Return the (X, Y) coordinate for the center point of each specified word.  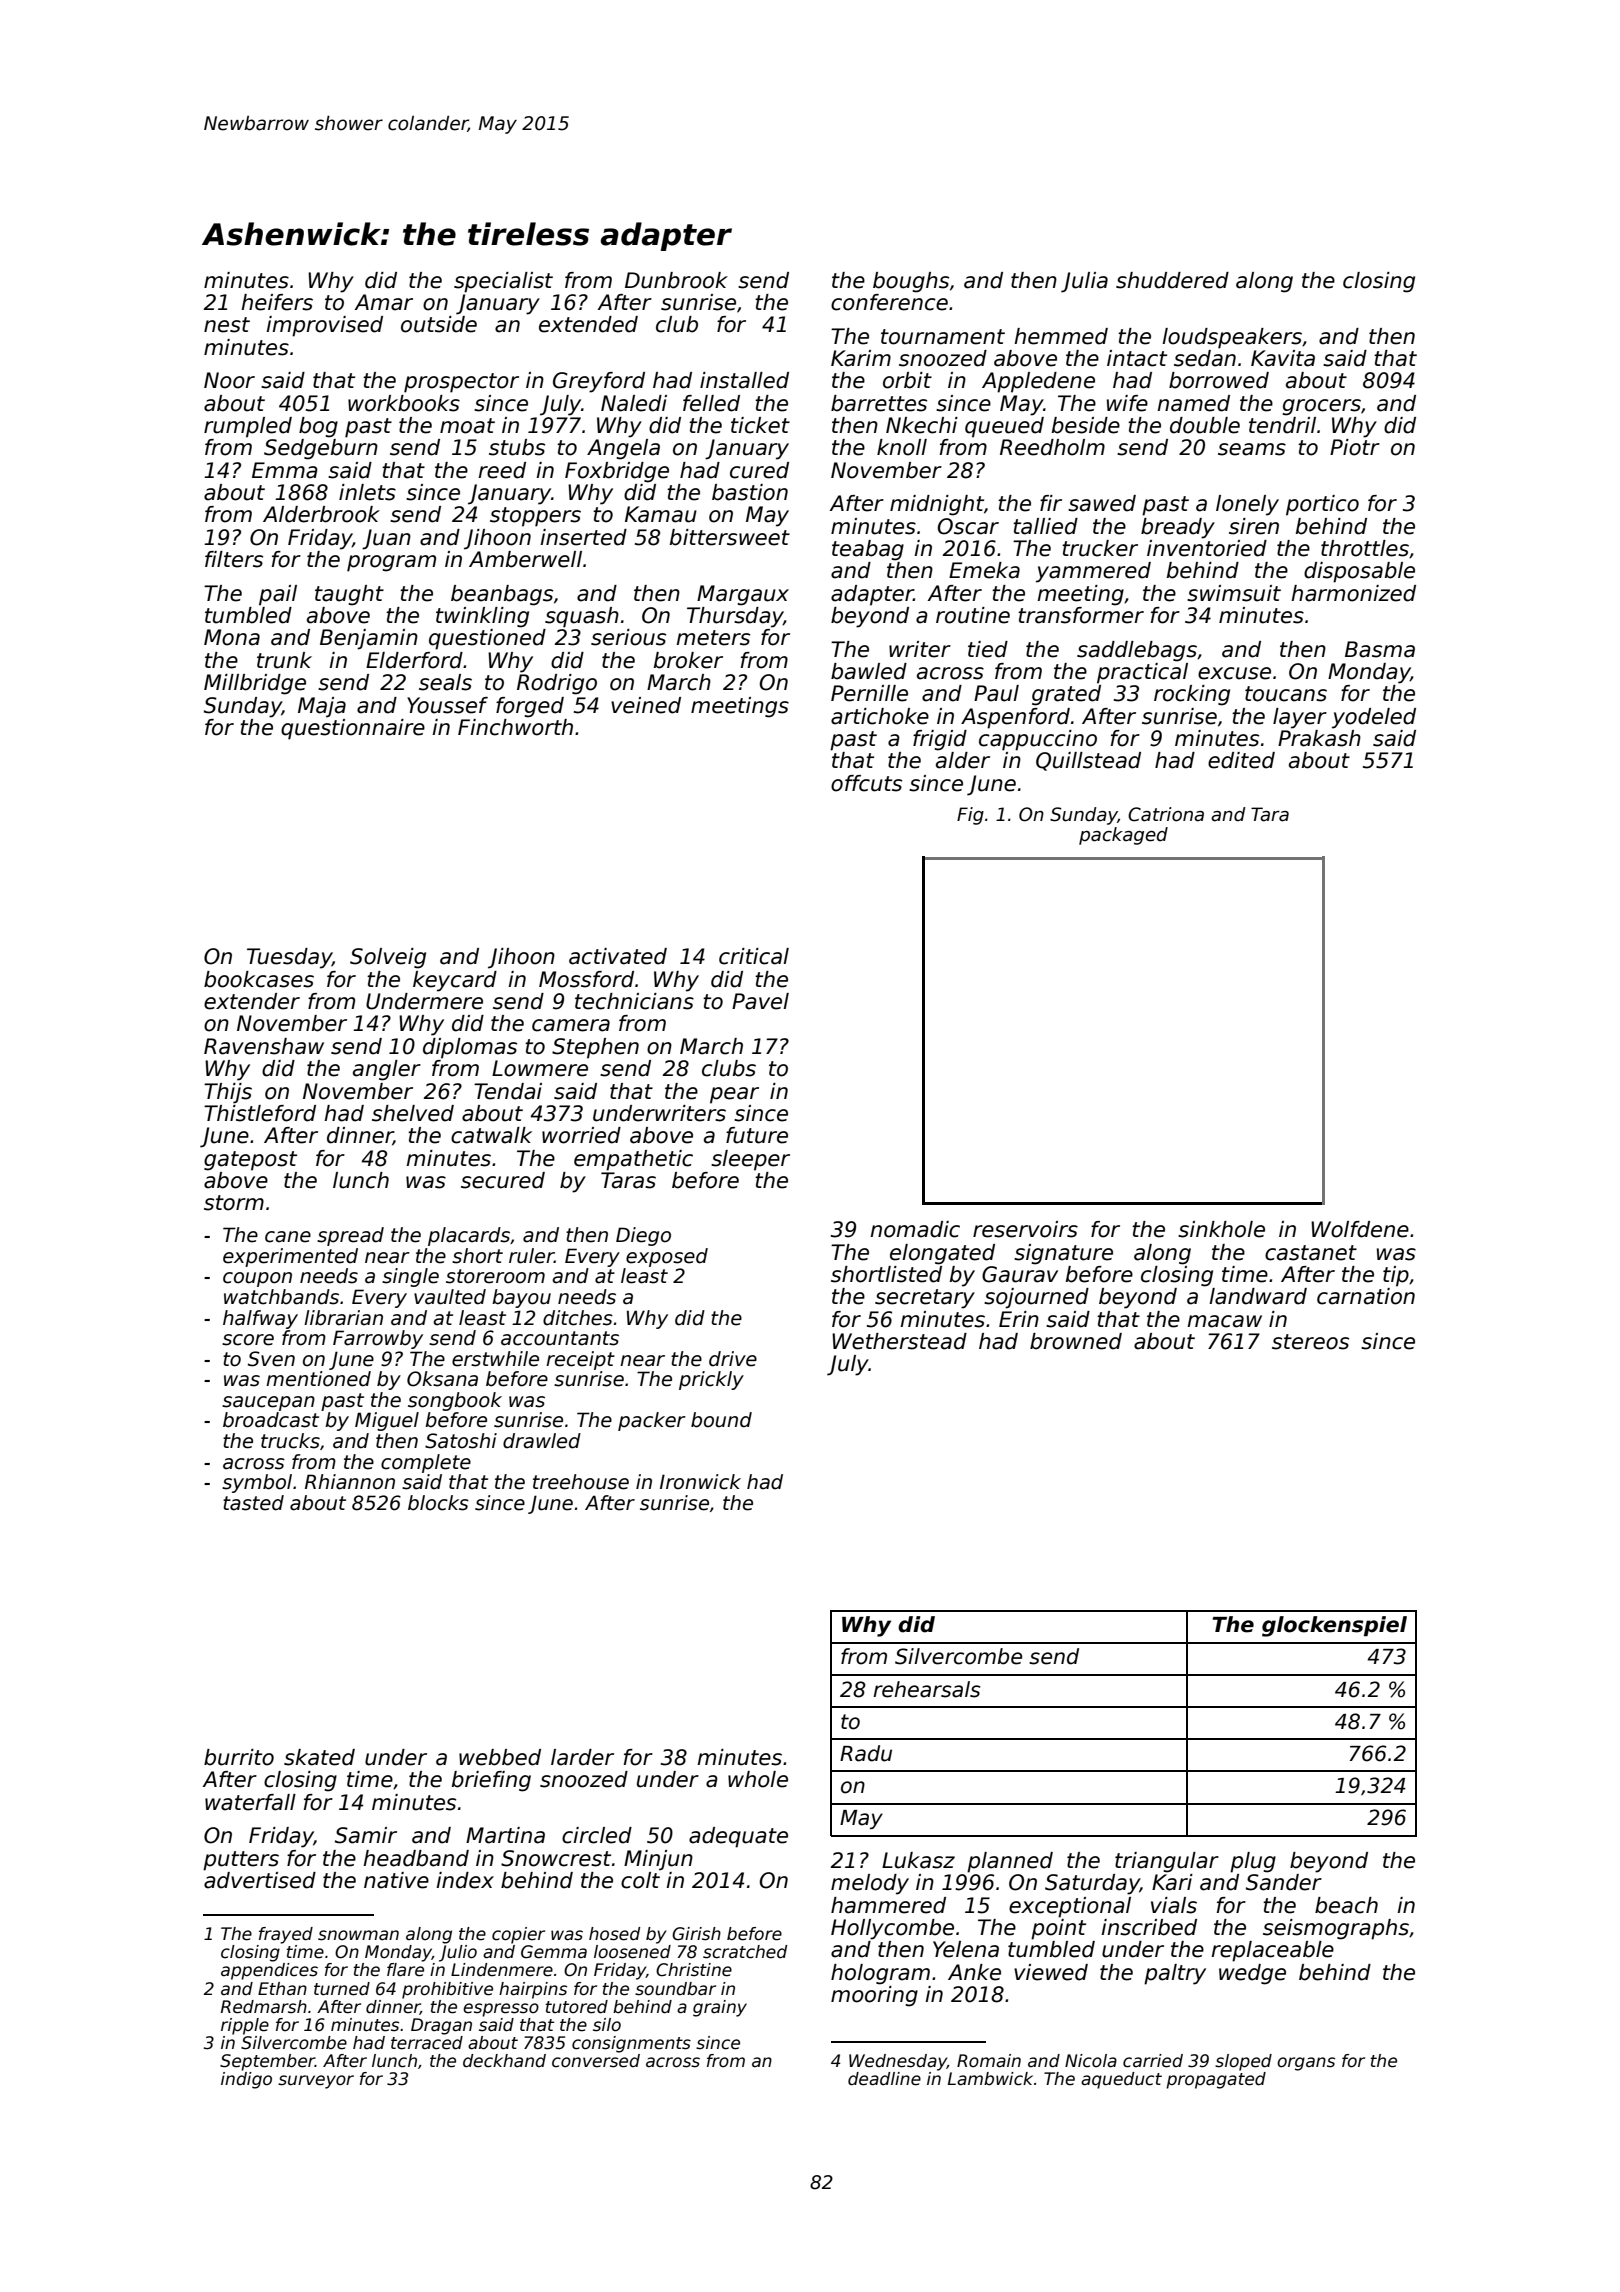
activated (618, 956)
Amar (383, 302)
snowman (358, 1935)
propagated (1216, 2080)
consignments (631, 2044)
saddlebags (1137, 651)
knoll (902, 447)
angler (387, 1070)
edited (1241, 760)
